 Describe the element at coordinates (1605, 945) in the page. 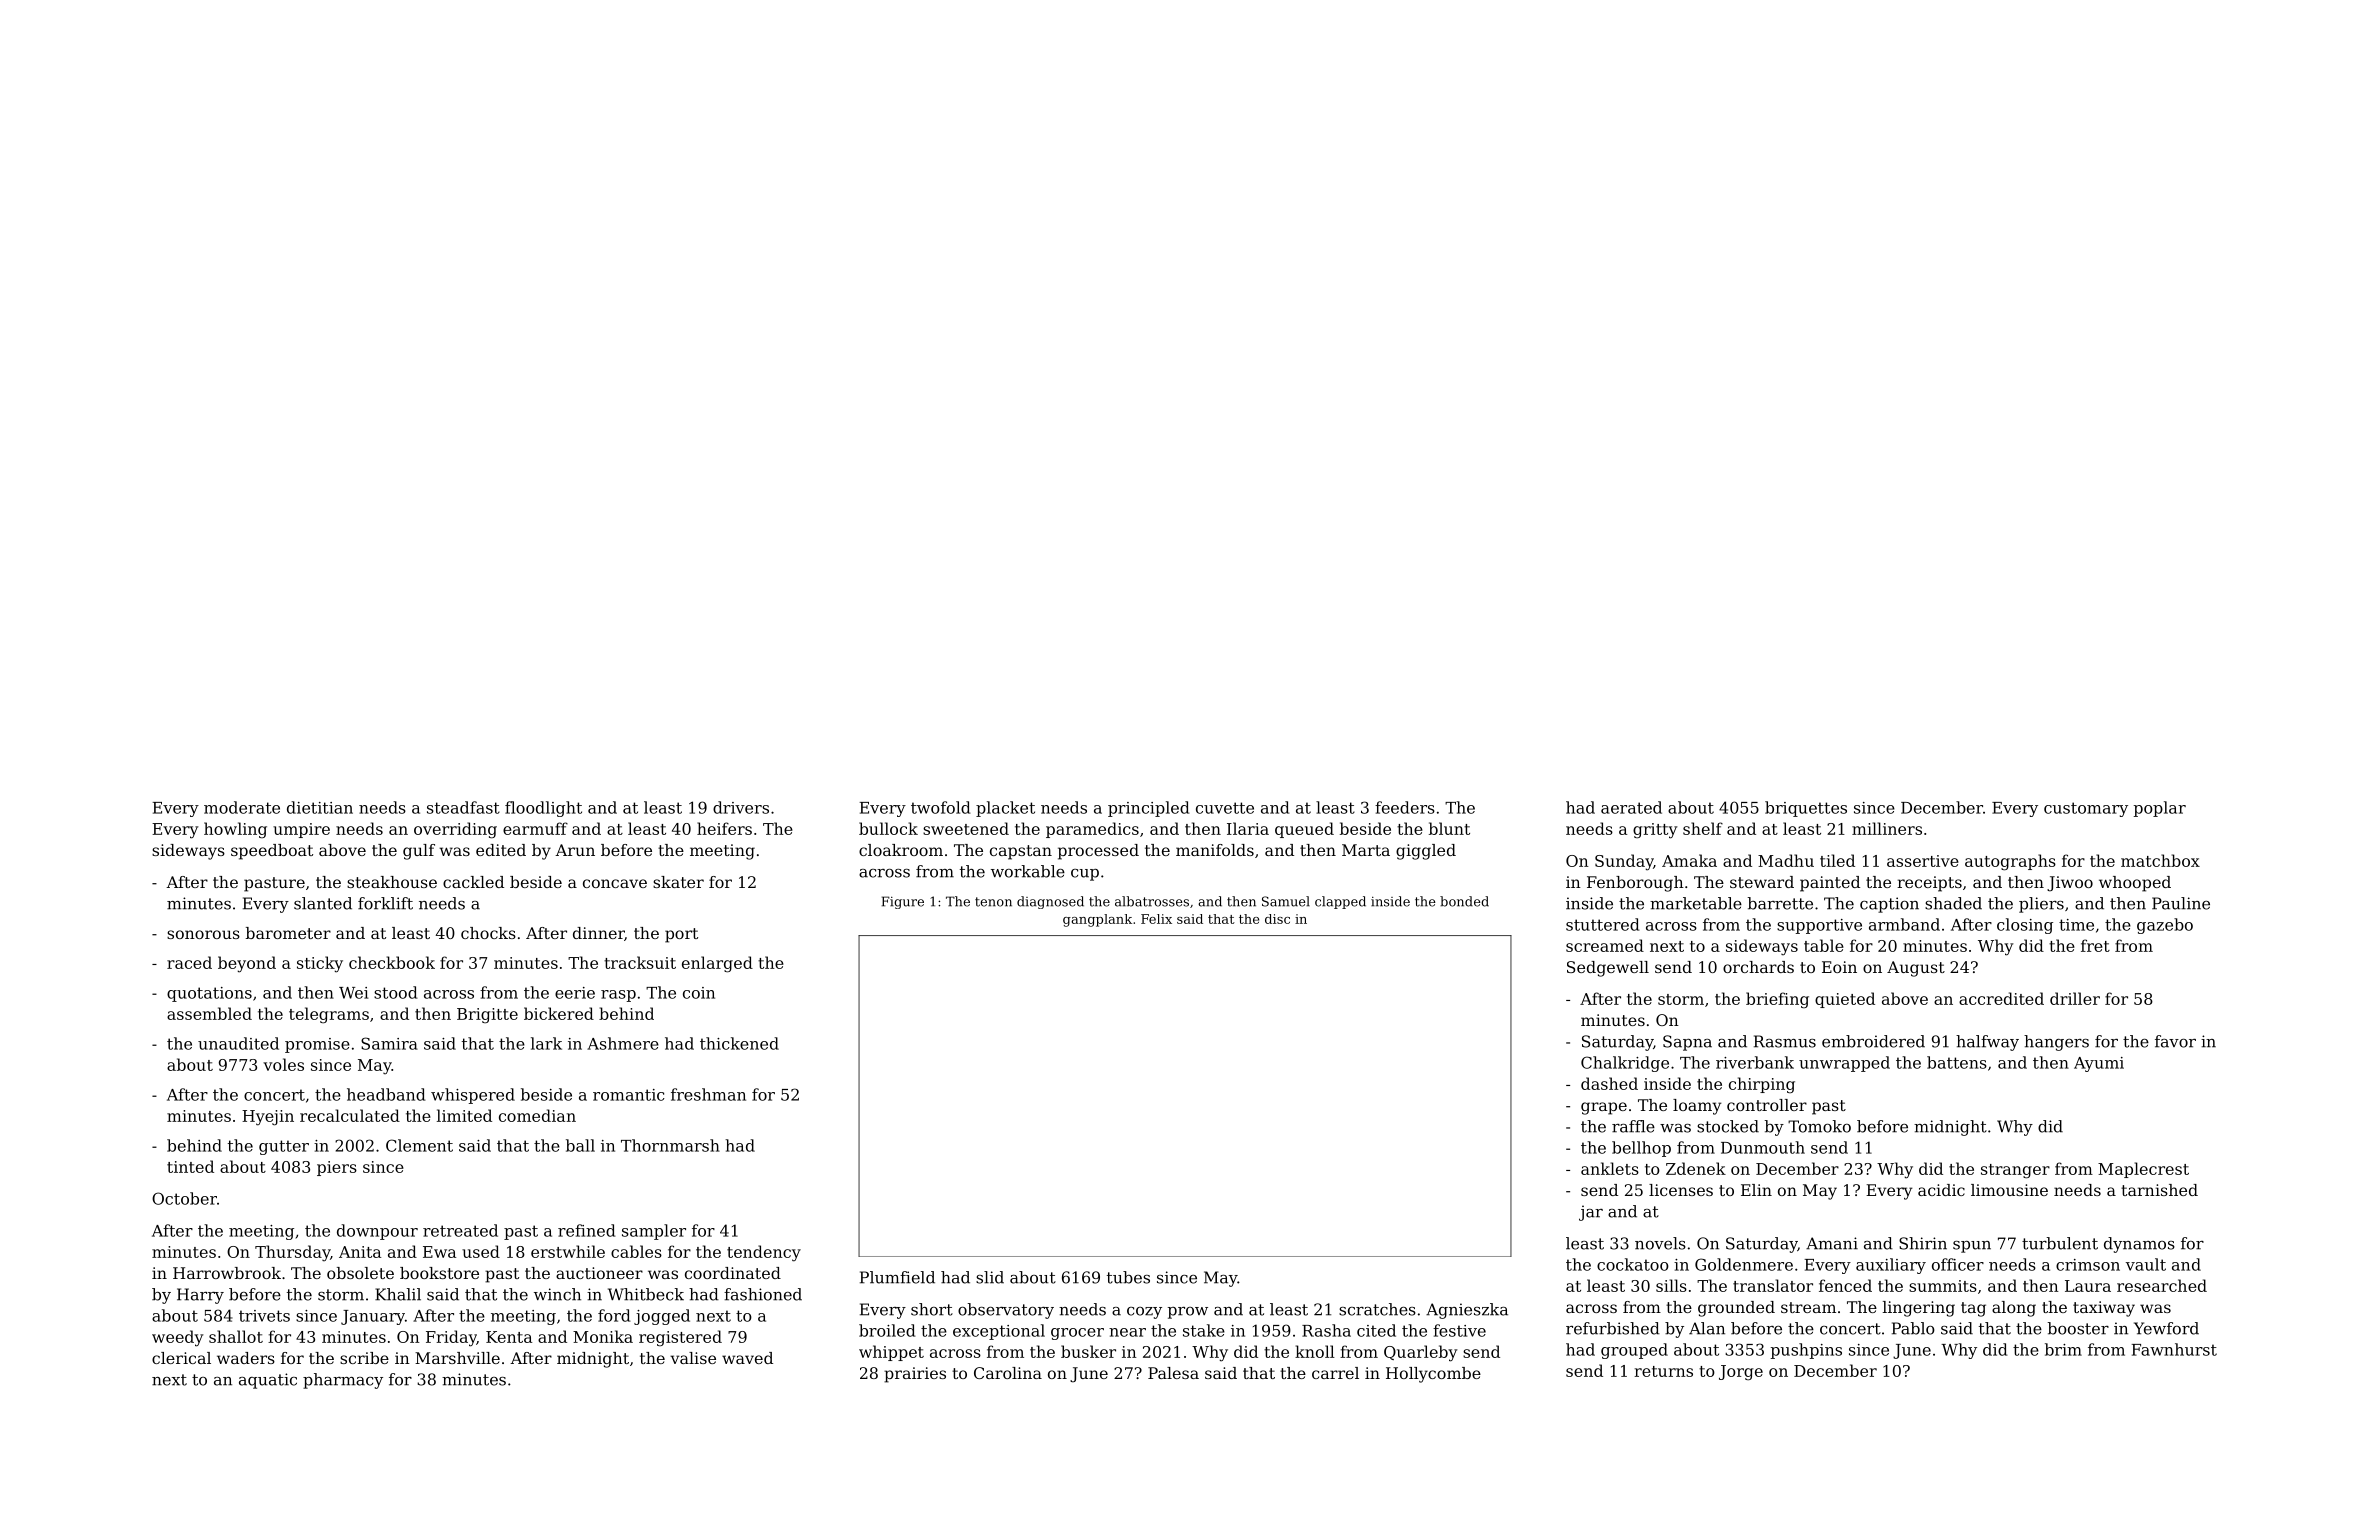

I see `screamed` at that location.
